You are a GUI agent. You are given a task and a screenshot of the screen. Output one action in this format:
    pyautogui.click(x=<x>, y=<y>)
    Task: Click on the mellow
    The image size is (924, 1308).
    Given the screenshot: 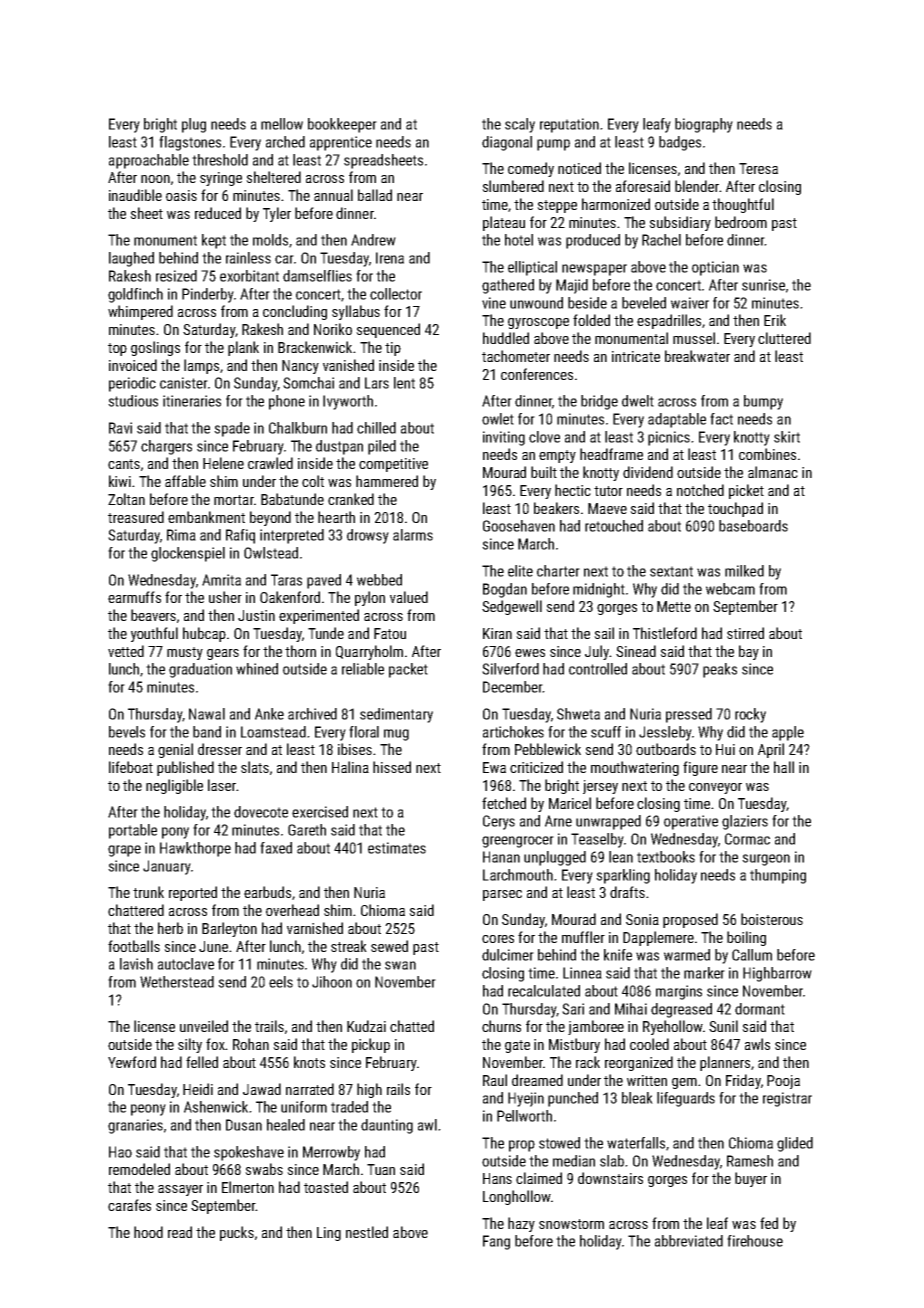 What is the action you would take?
    pyautogui.click(x=282, y=124)
